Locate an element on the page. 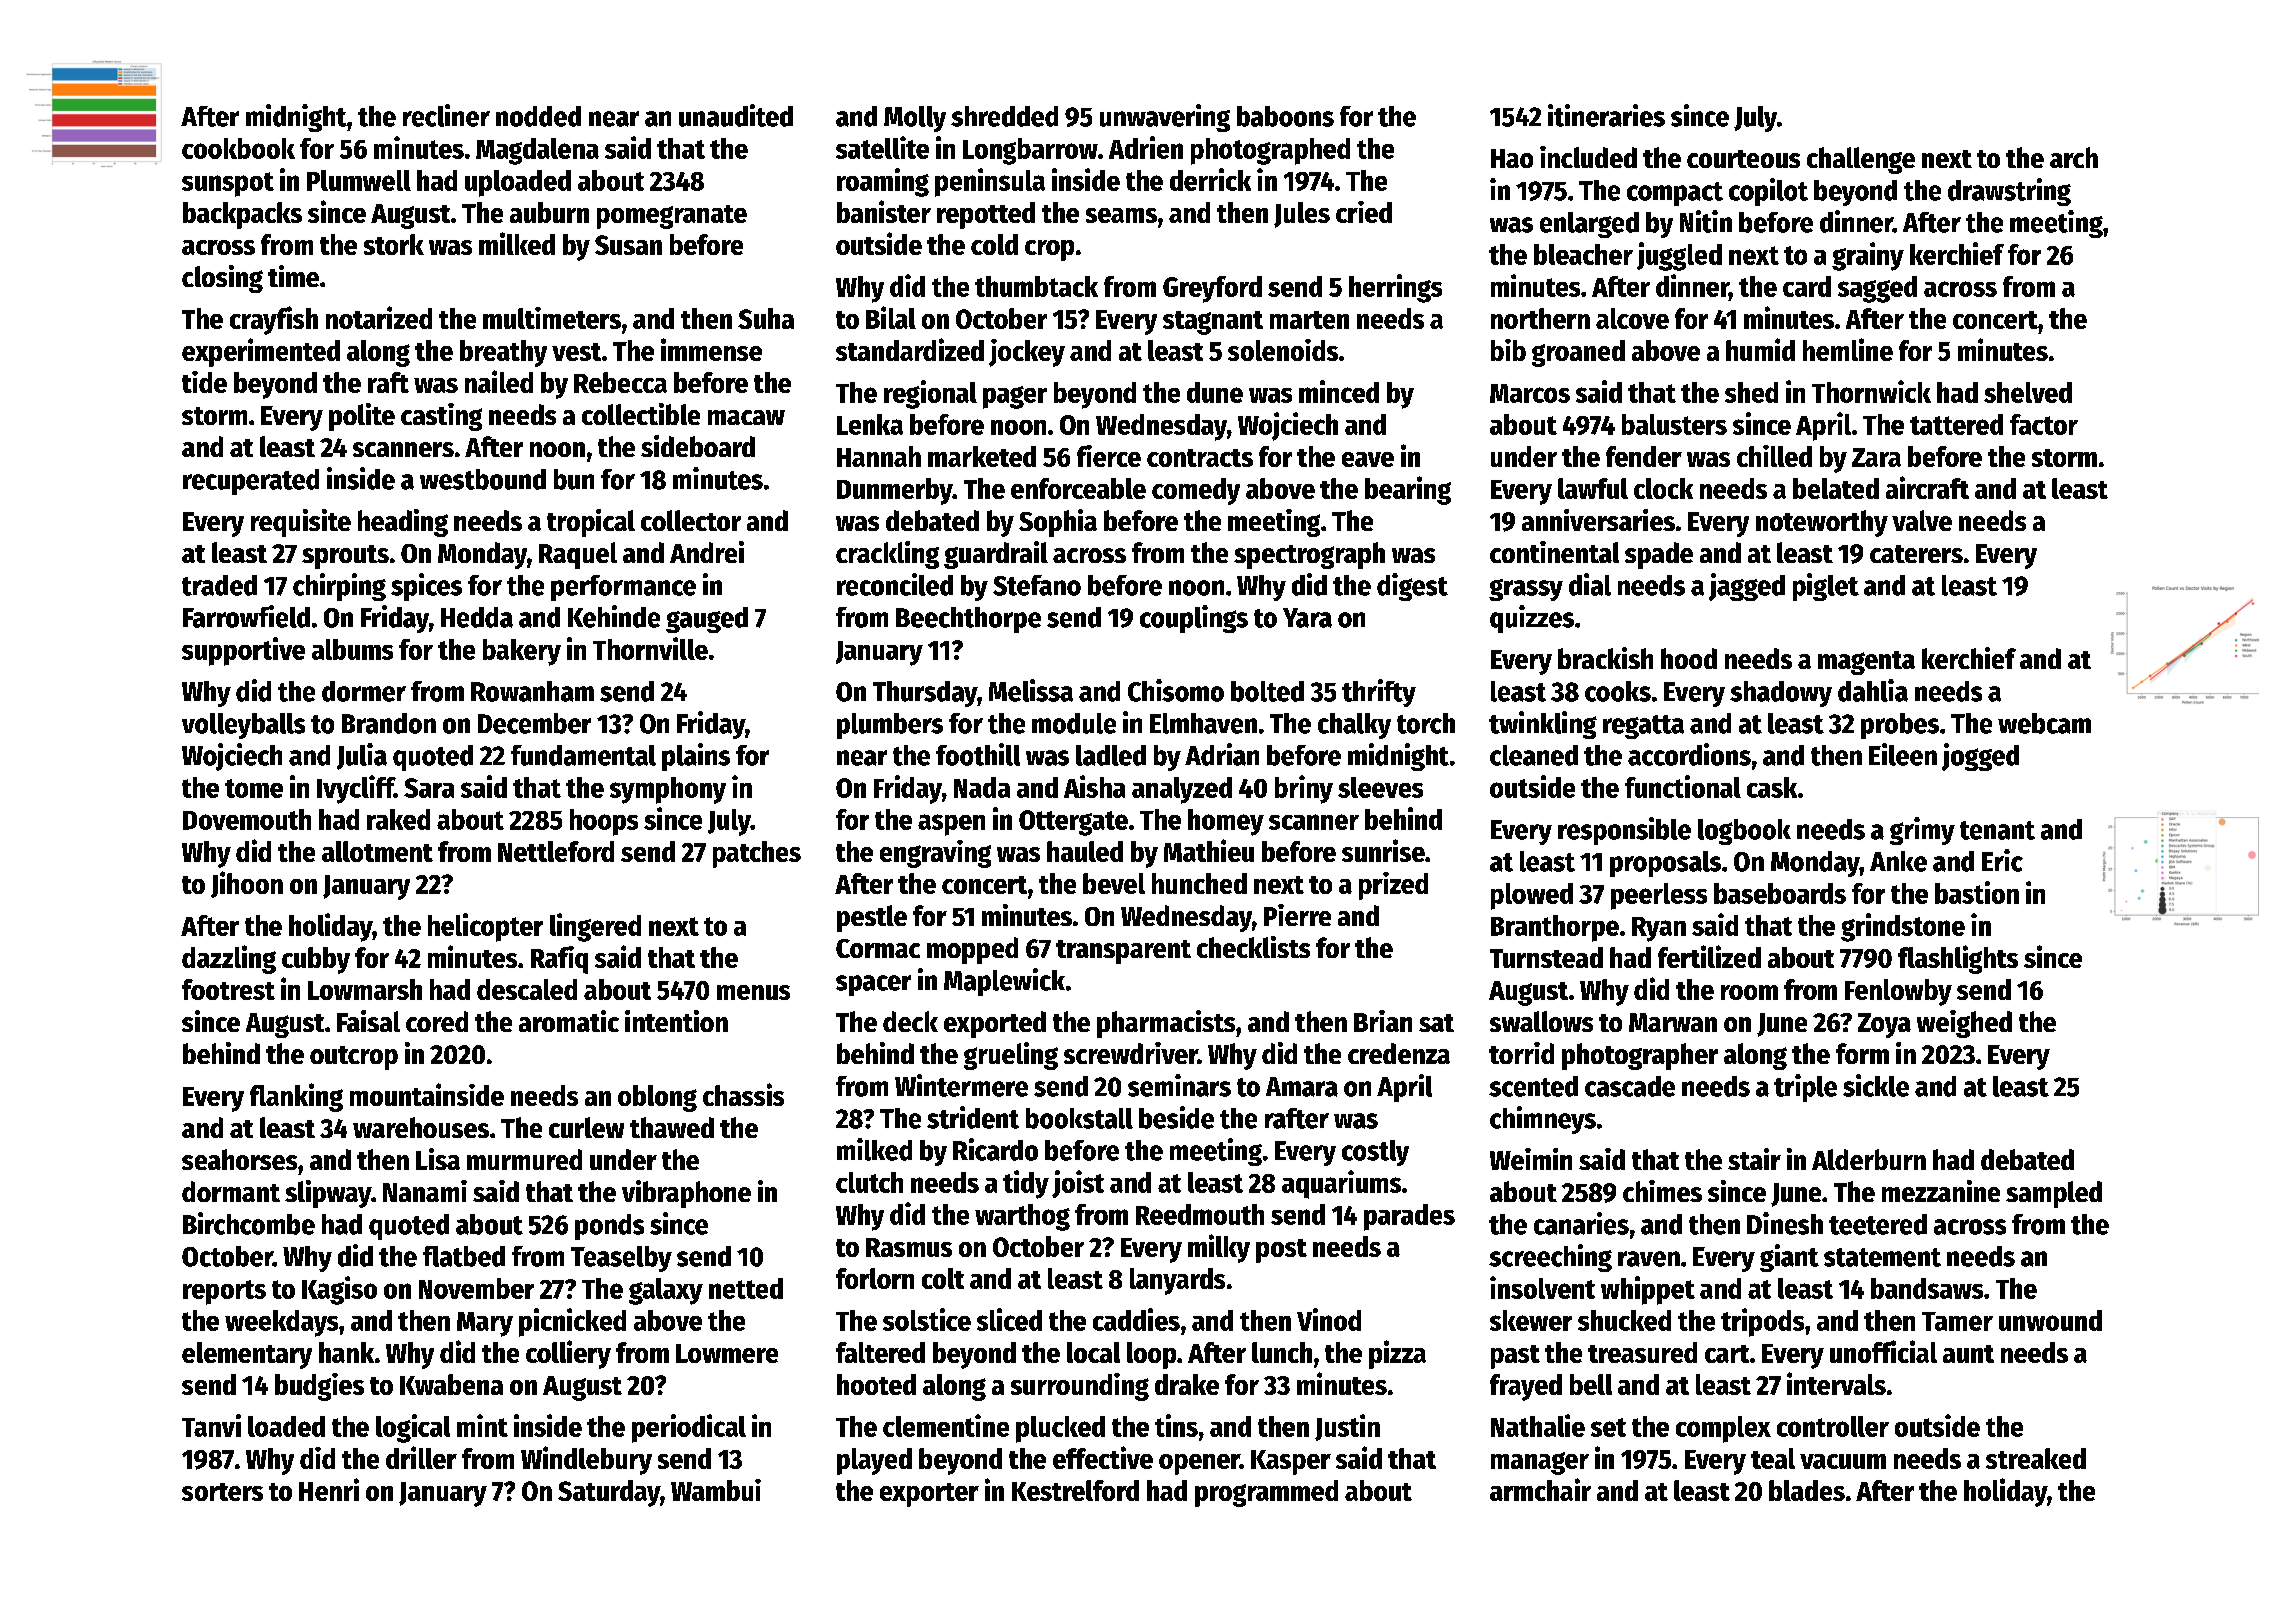 This image has height=1620, width=2292. challenge is located at coordinates (1861, 160).
